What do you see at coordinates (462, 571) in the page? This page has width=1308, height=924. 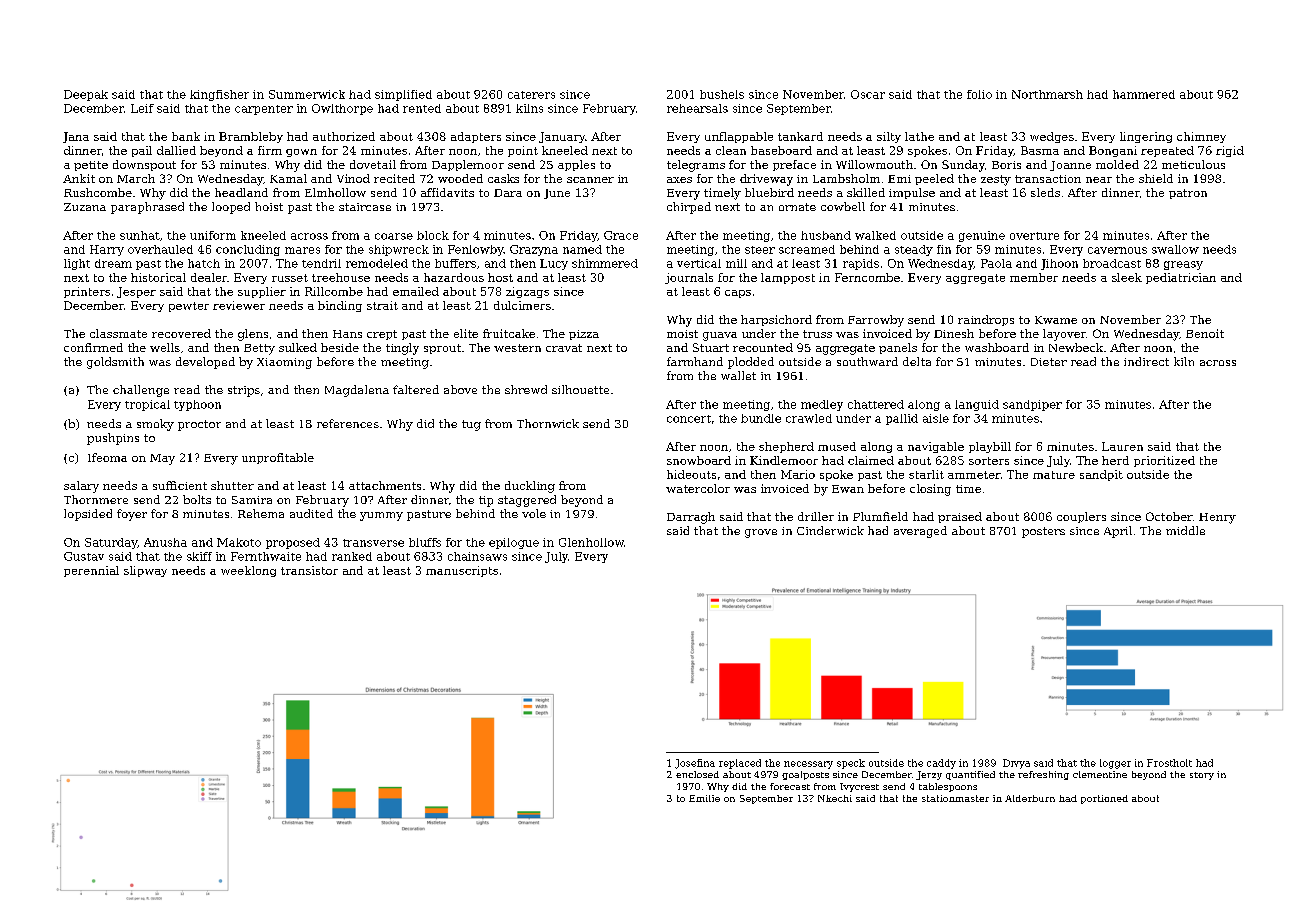 I see `manuscripts` at bounding box center [462, 571].
